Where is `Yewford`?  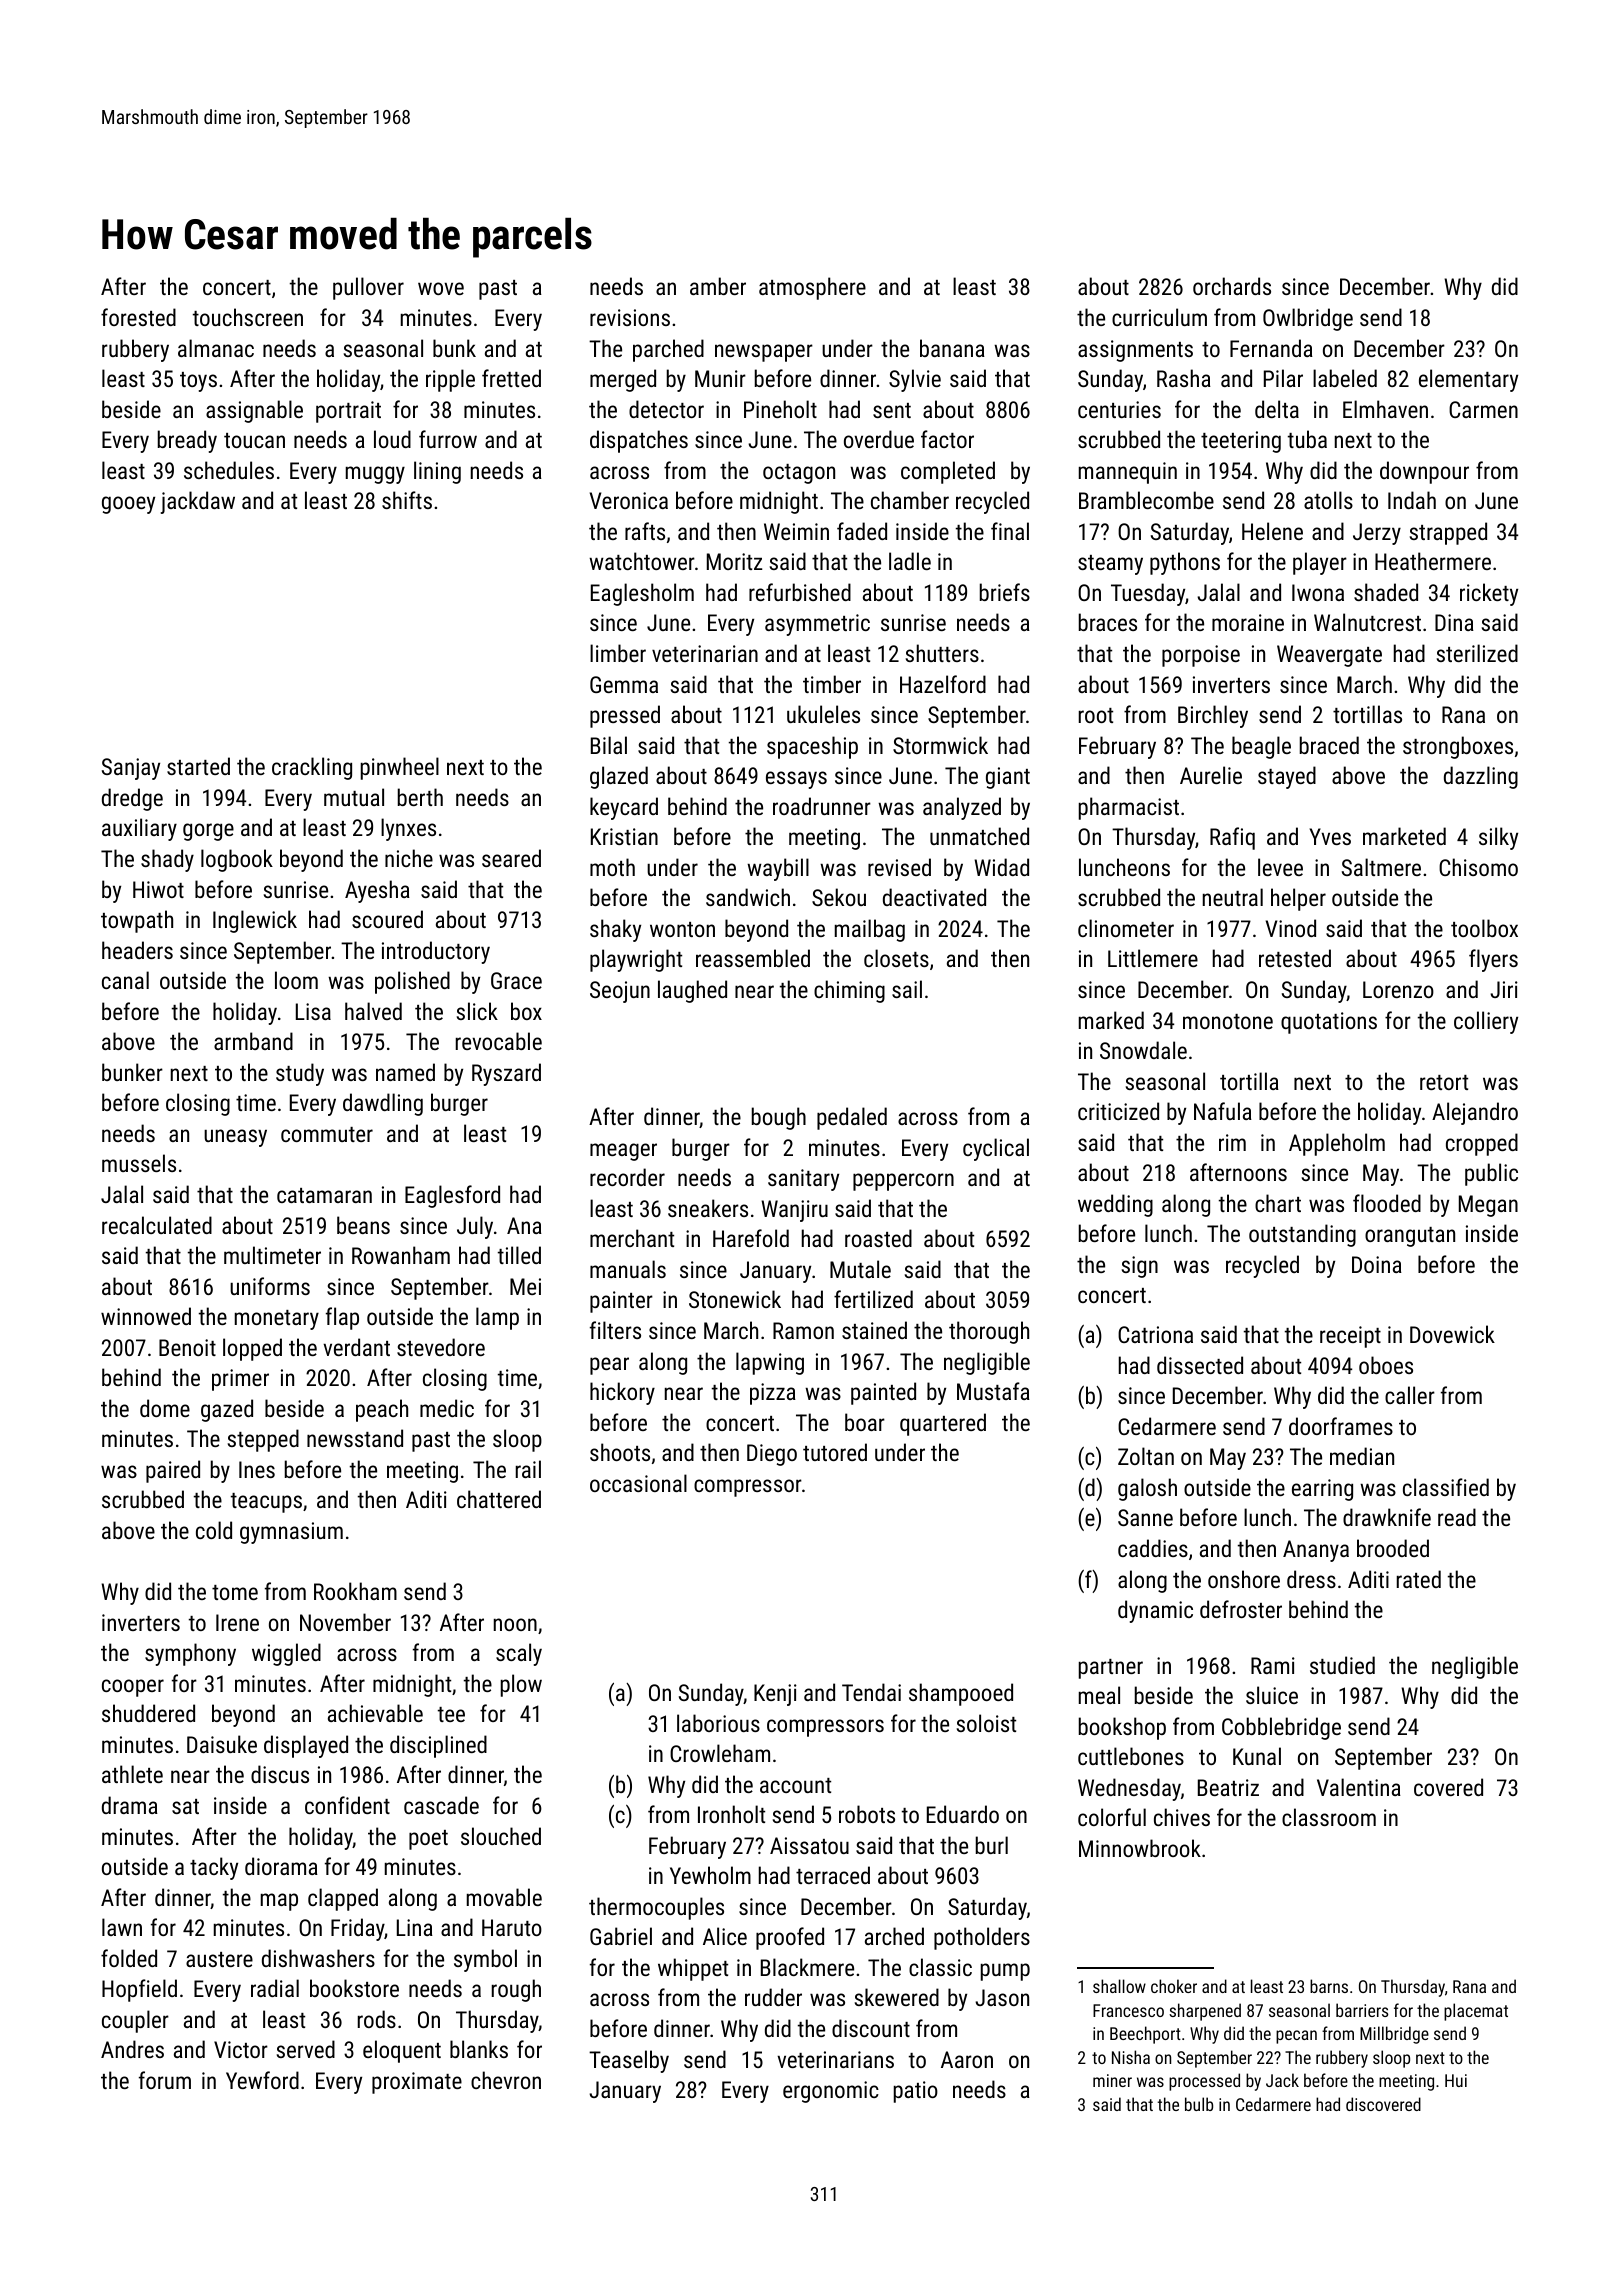 Yewford is located at coordinates (262, 2080).
